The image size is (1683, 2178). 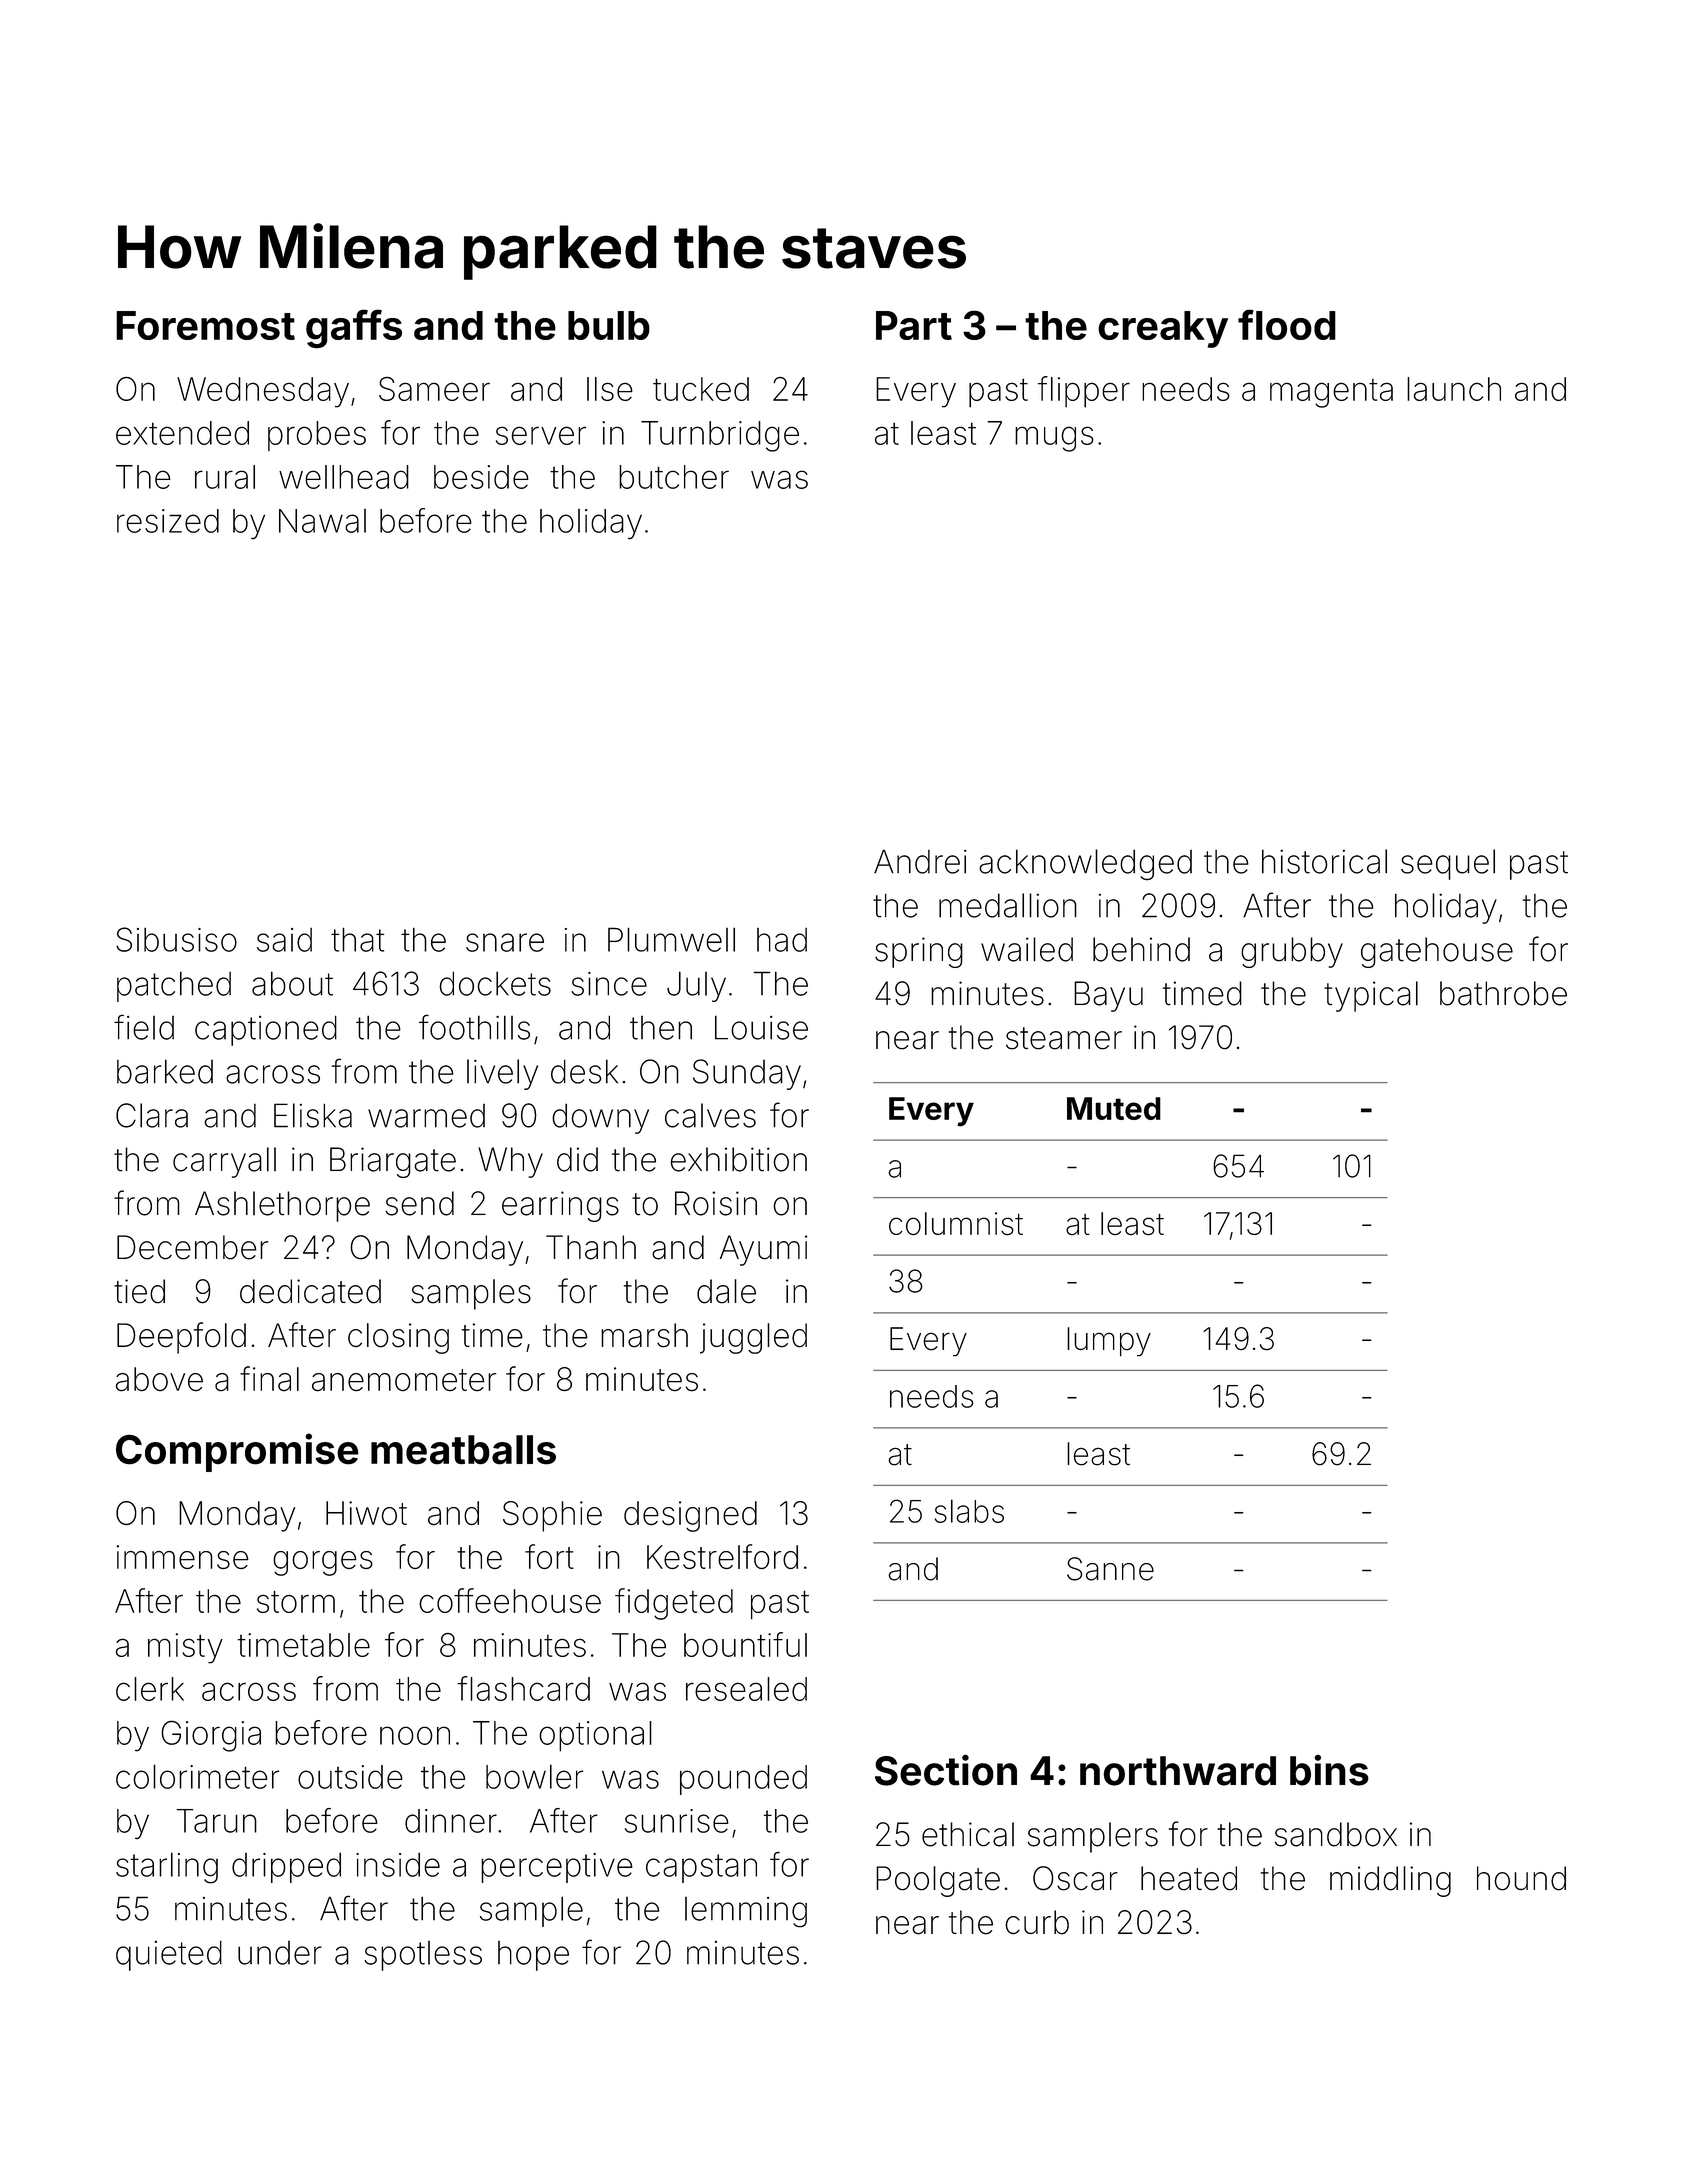 What do you see at coordinates (920, 861) in the document?
I see `Andrei` at bounding box center [920, 861].
